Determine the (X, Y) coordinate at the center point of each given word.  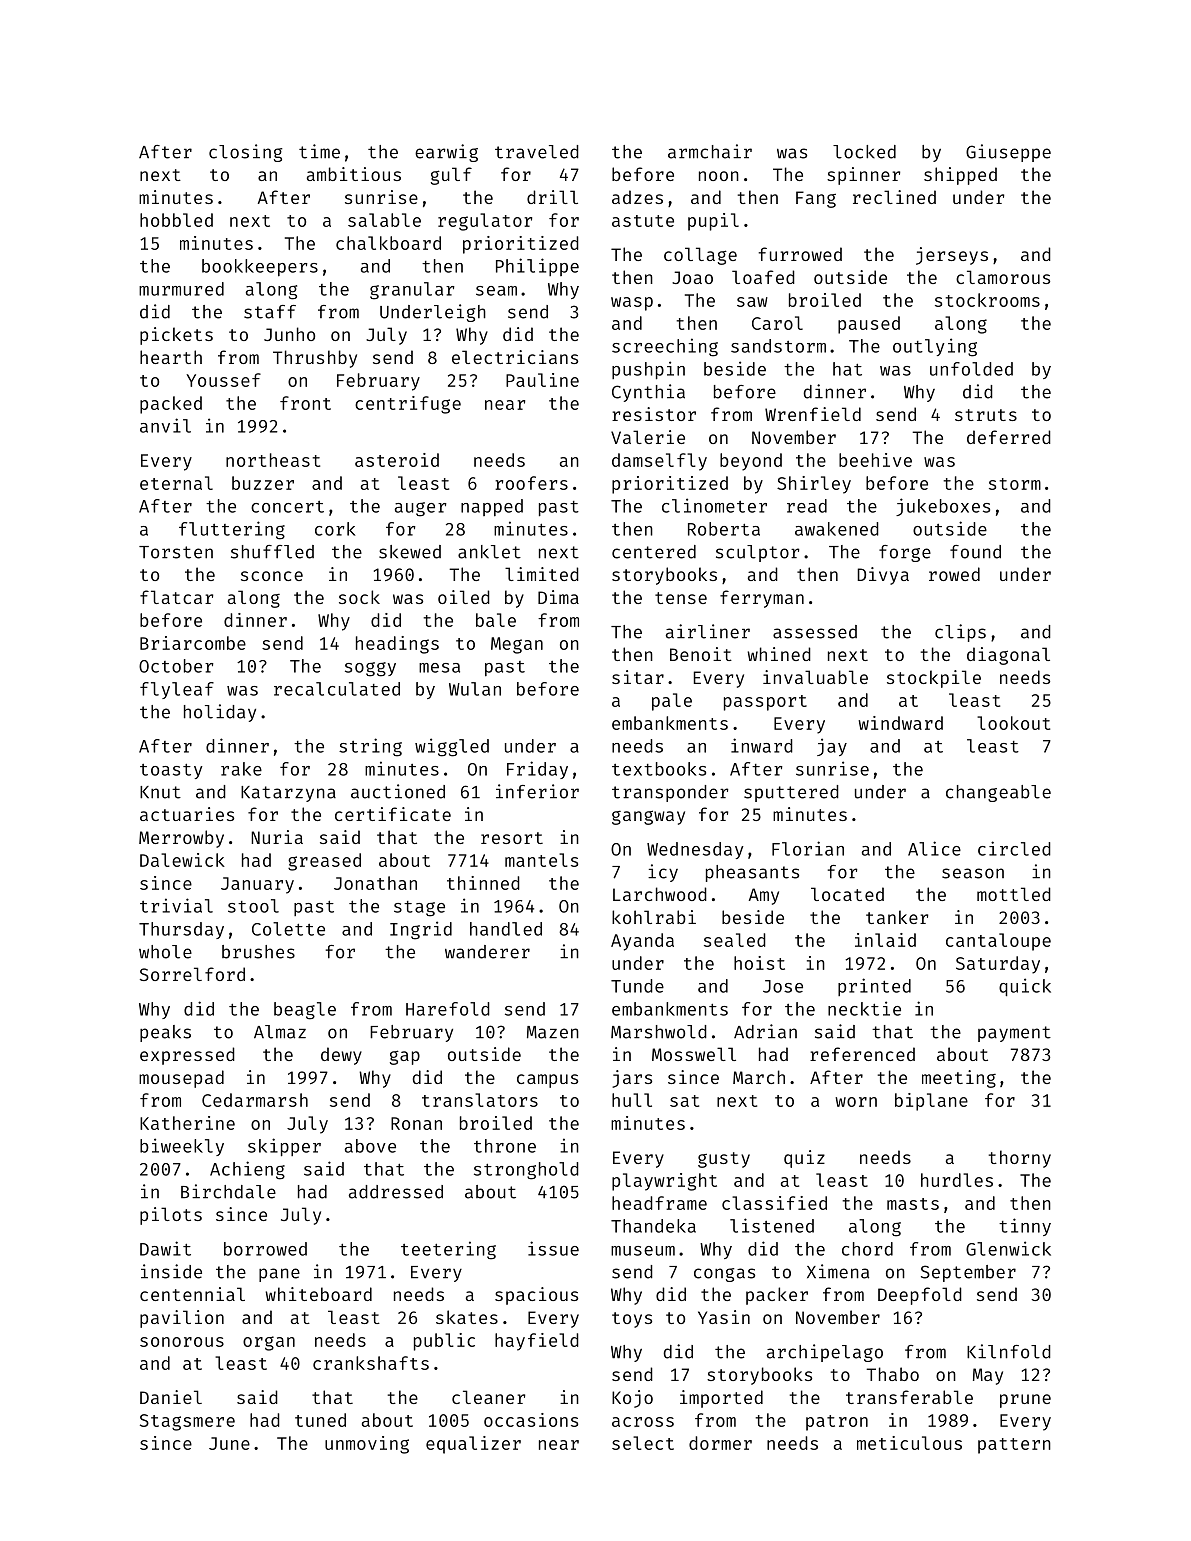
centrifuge (408, 405)
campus (547, 1081)
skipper (284, 1147)
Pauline (542, 380)
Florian (808, 848)
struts (986, 415)
